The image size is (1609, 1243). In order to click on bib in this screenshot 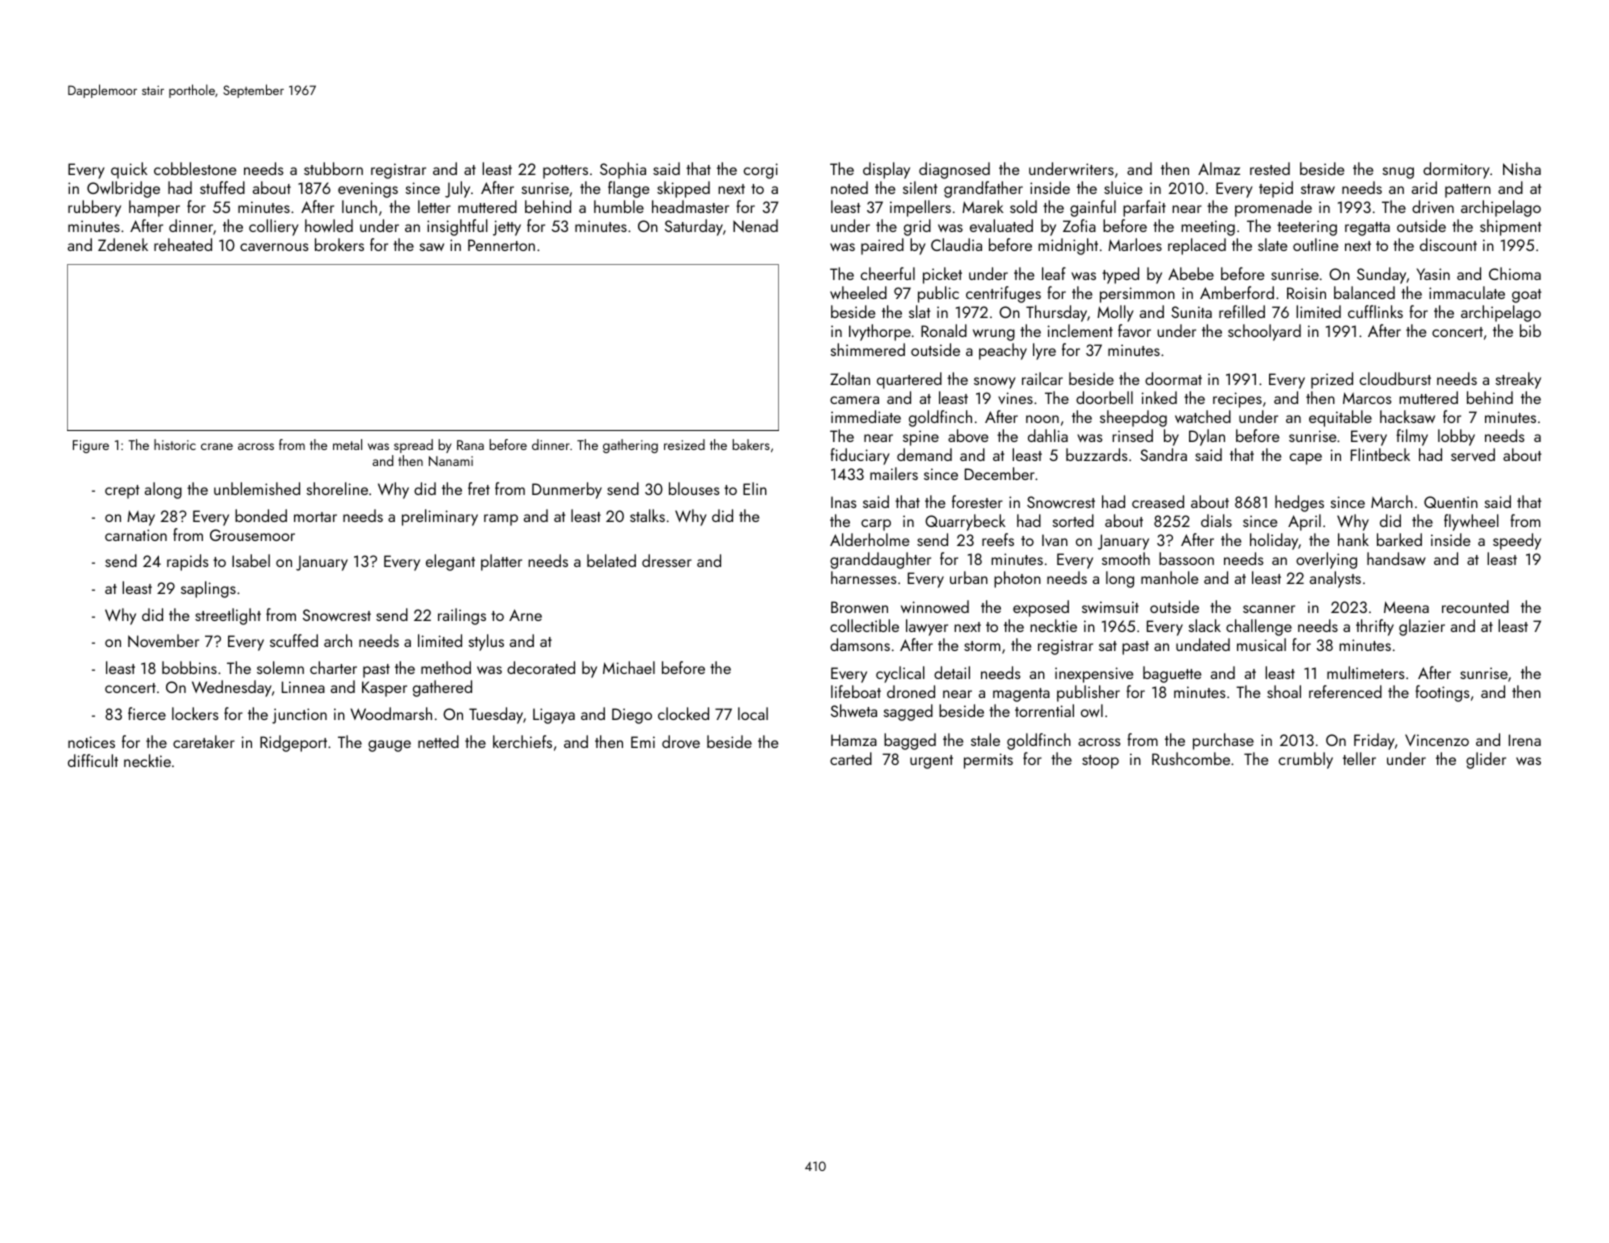, I will do `click(1530, 330)`.
